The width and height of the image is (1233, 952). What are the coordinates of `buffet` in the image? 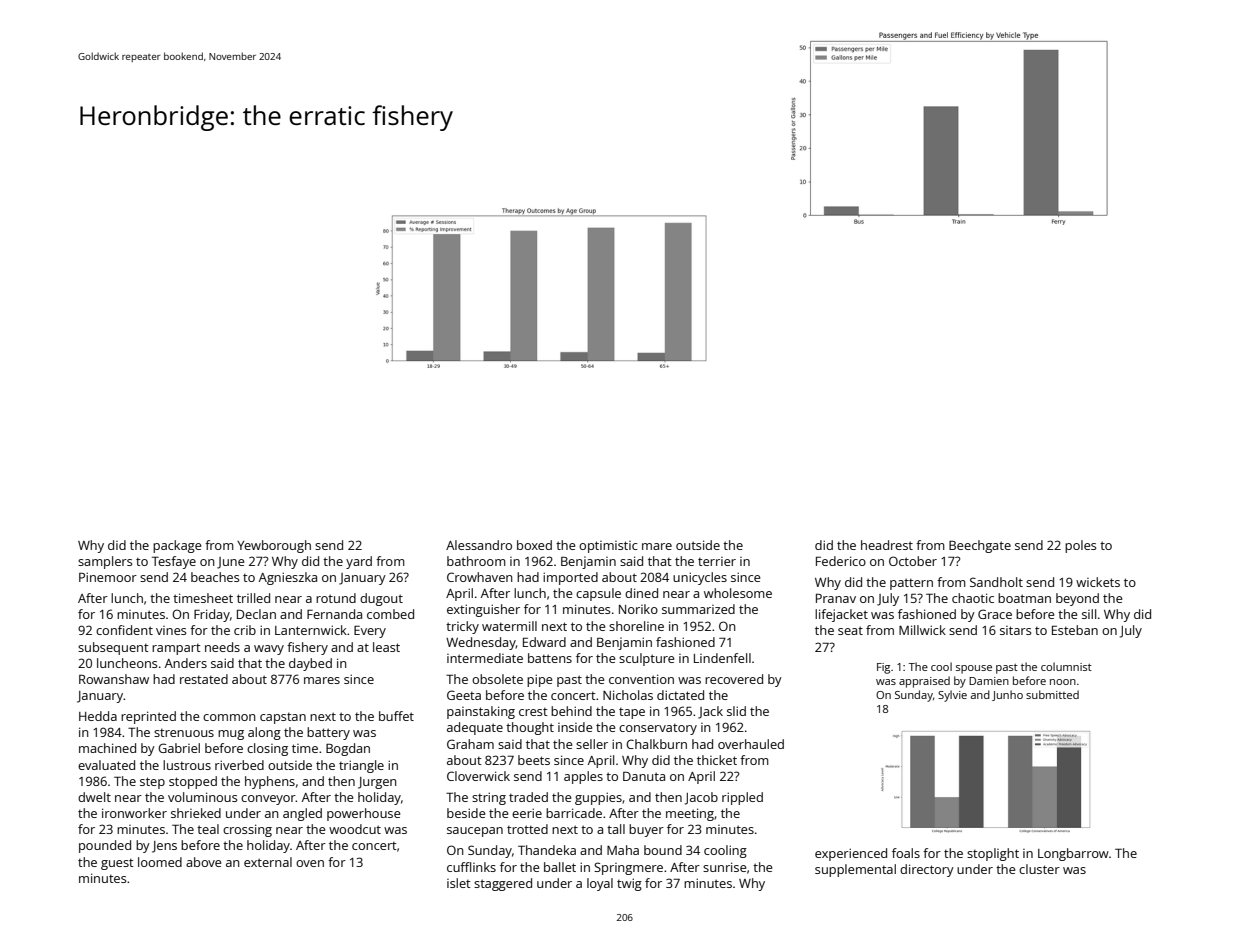 It's located at (396, 716).
